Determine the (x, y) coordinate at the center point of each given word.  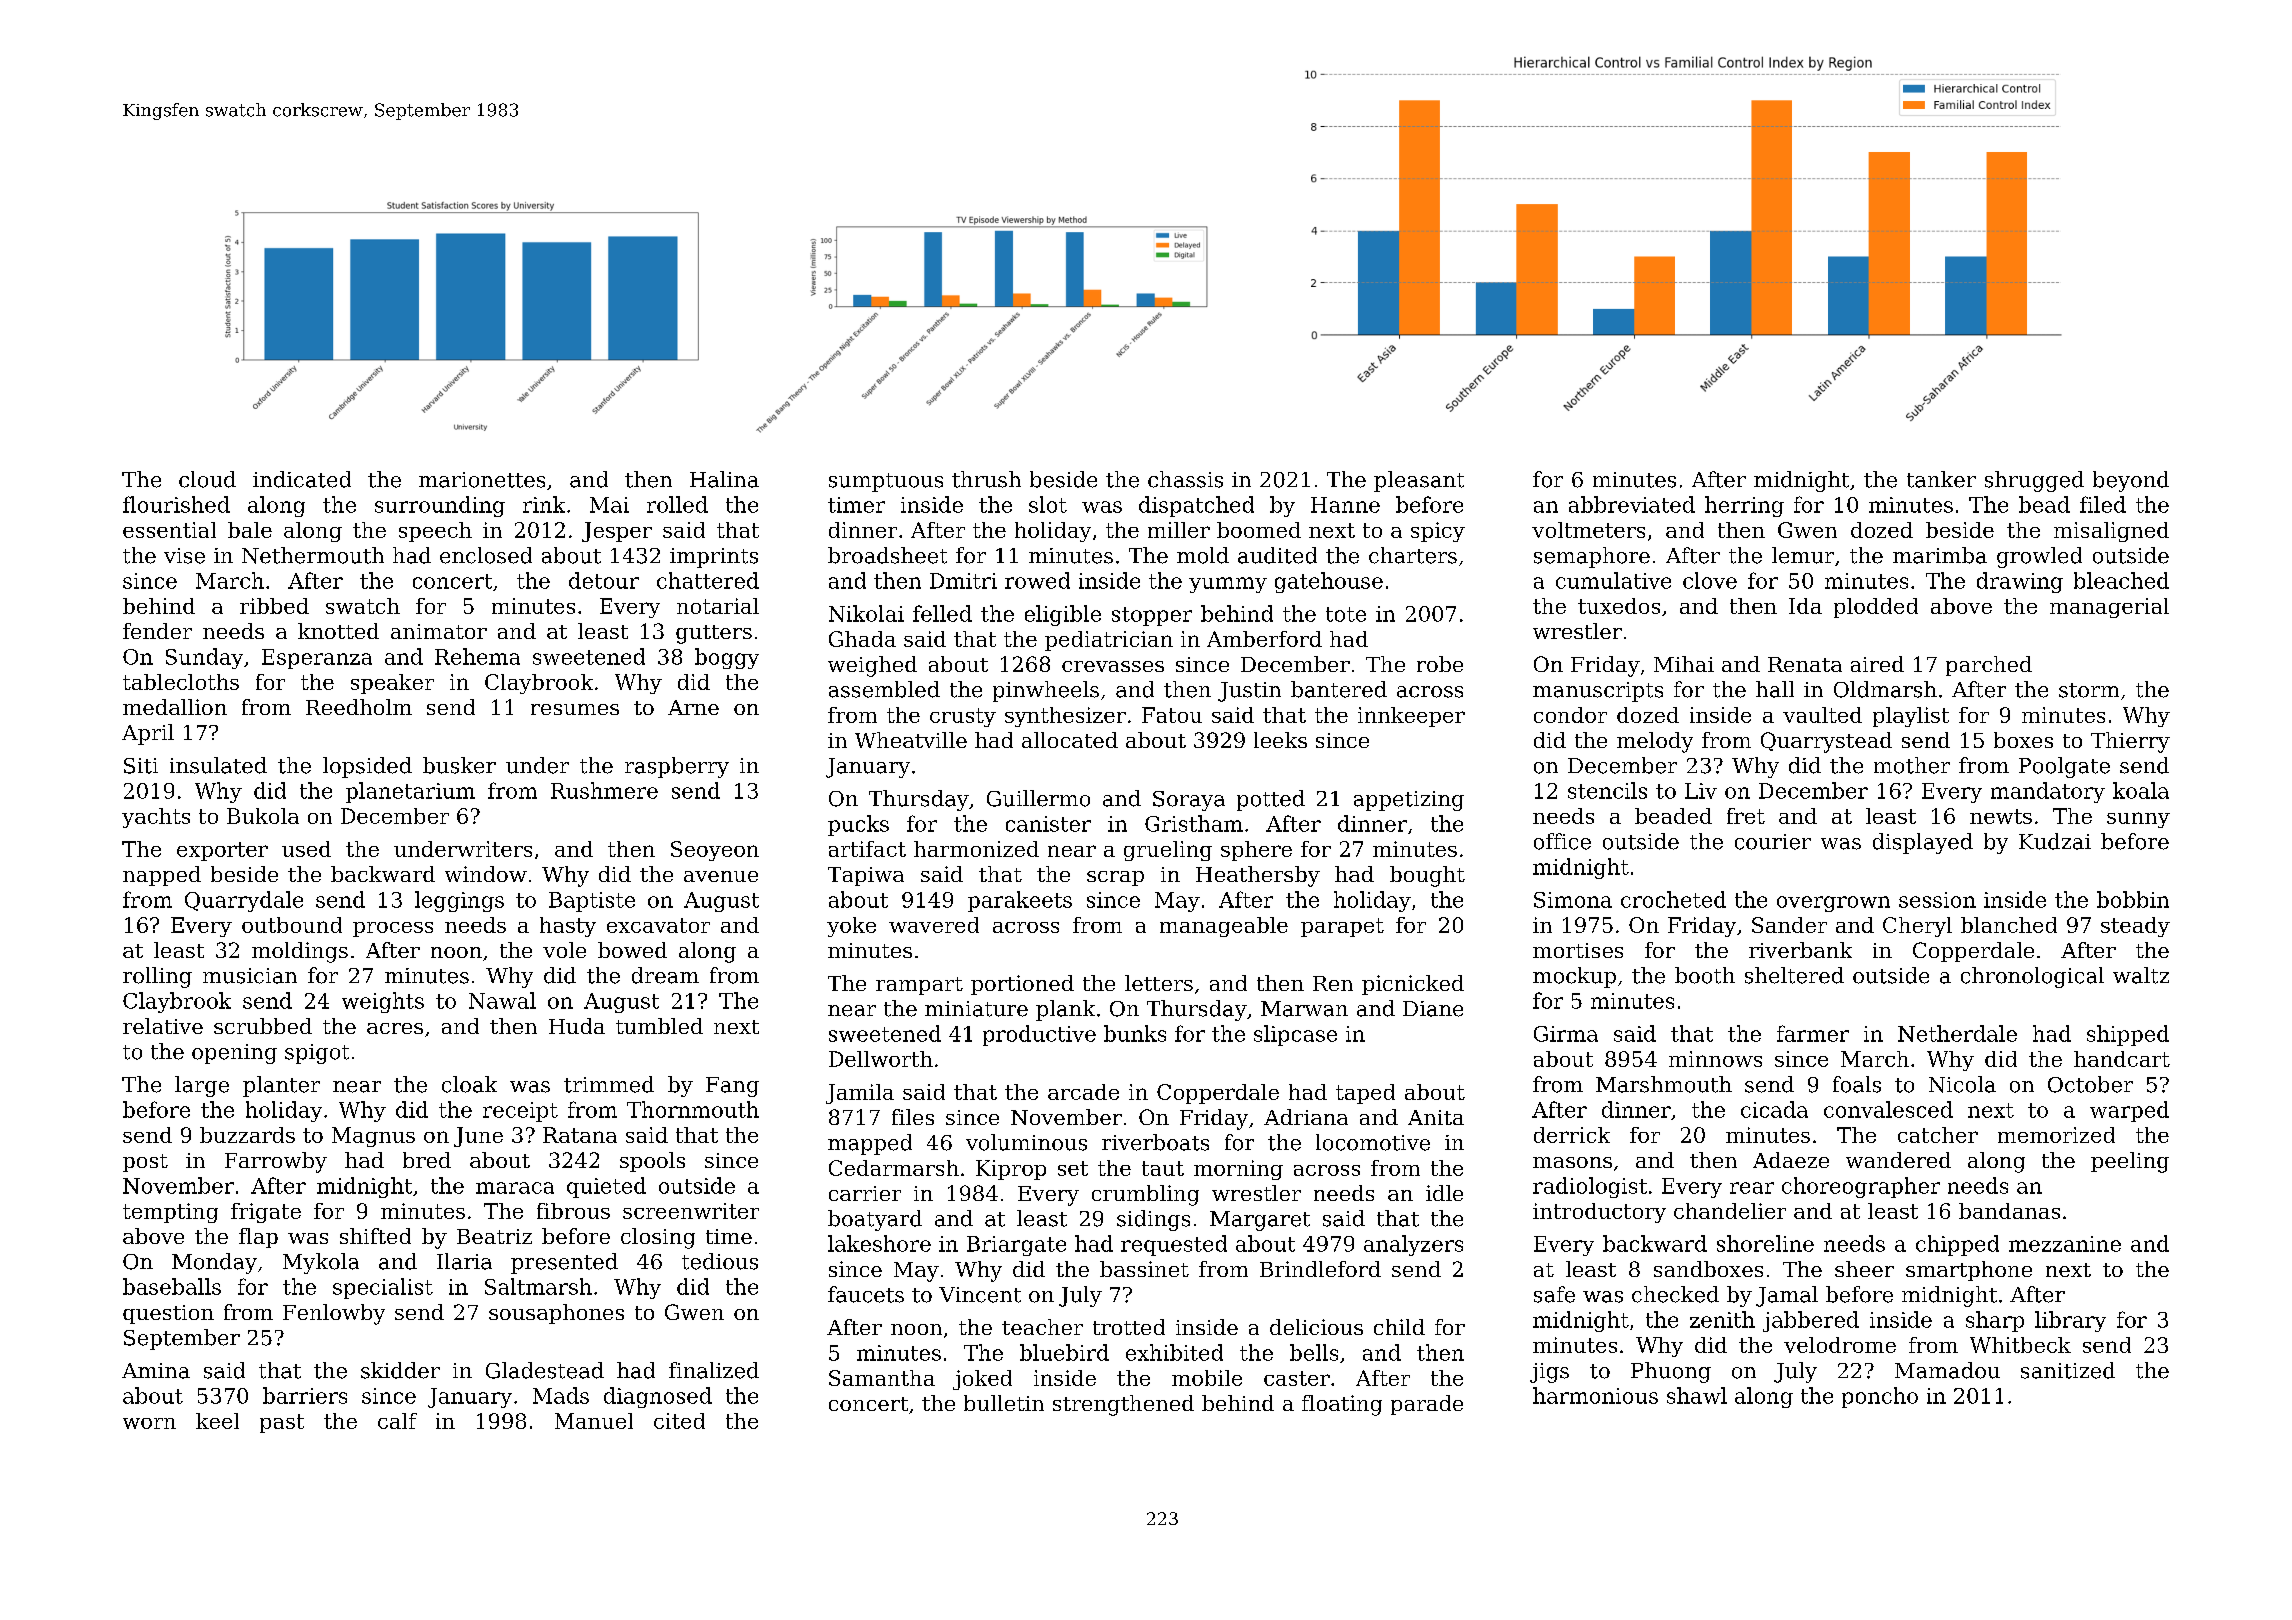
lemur (1803, 555)
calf (397, 1421)
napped (162, 876)
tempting (170, 1213)
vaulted (1822, 715)
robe (1440, 664)
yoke (851, 927)
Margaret (1260, 1221)
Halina (724, 479)
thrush (986, 479)
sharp (1995, 1321)
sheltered (1794, 975)
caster (1297, 1378)
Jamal (1787, 1296)
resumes (575, 709)
